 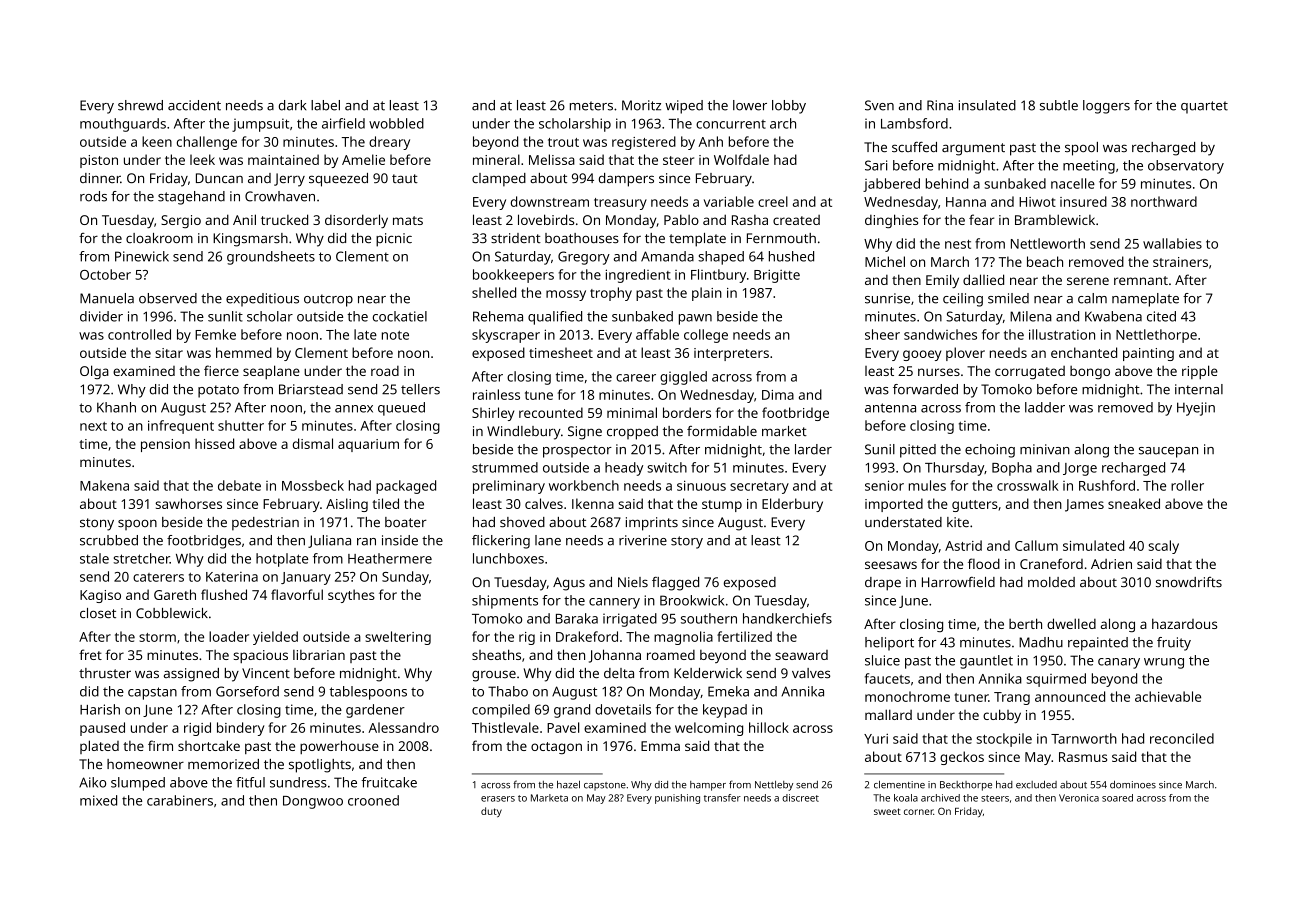 What do you see at coordinates (729, 201) in the screenshot?
I see `variable` at bounding box center [729, 201].
